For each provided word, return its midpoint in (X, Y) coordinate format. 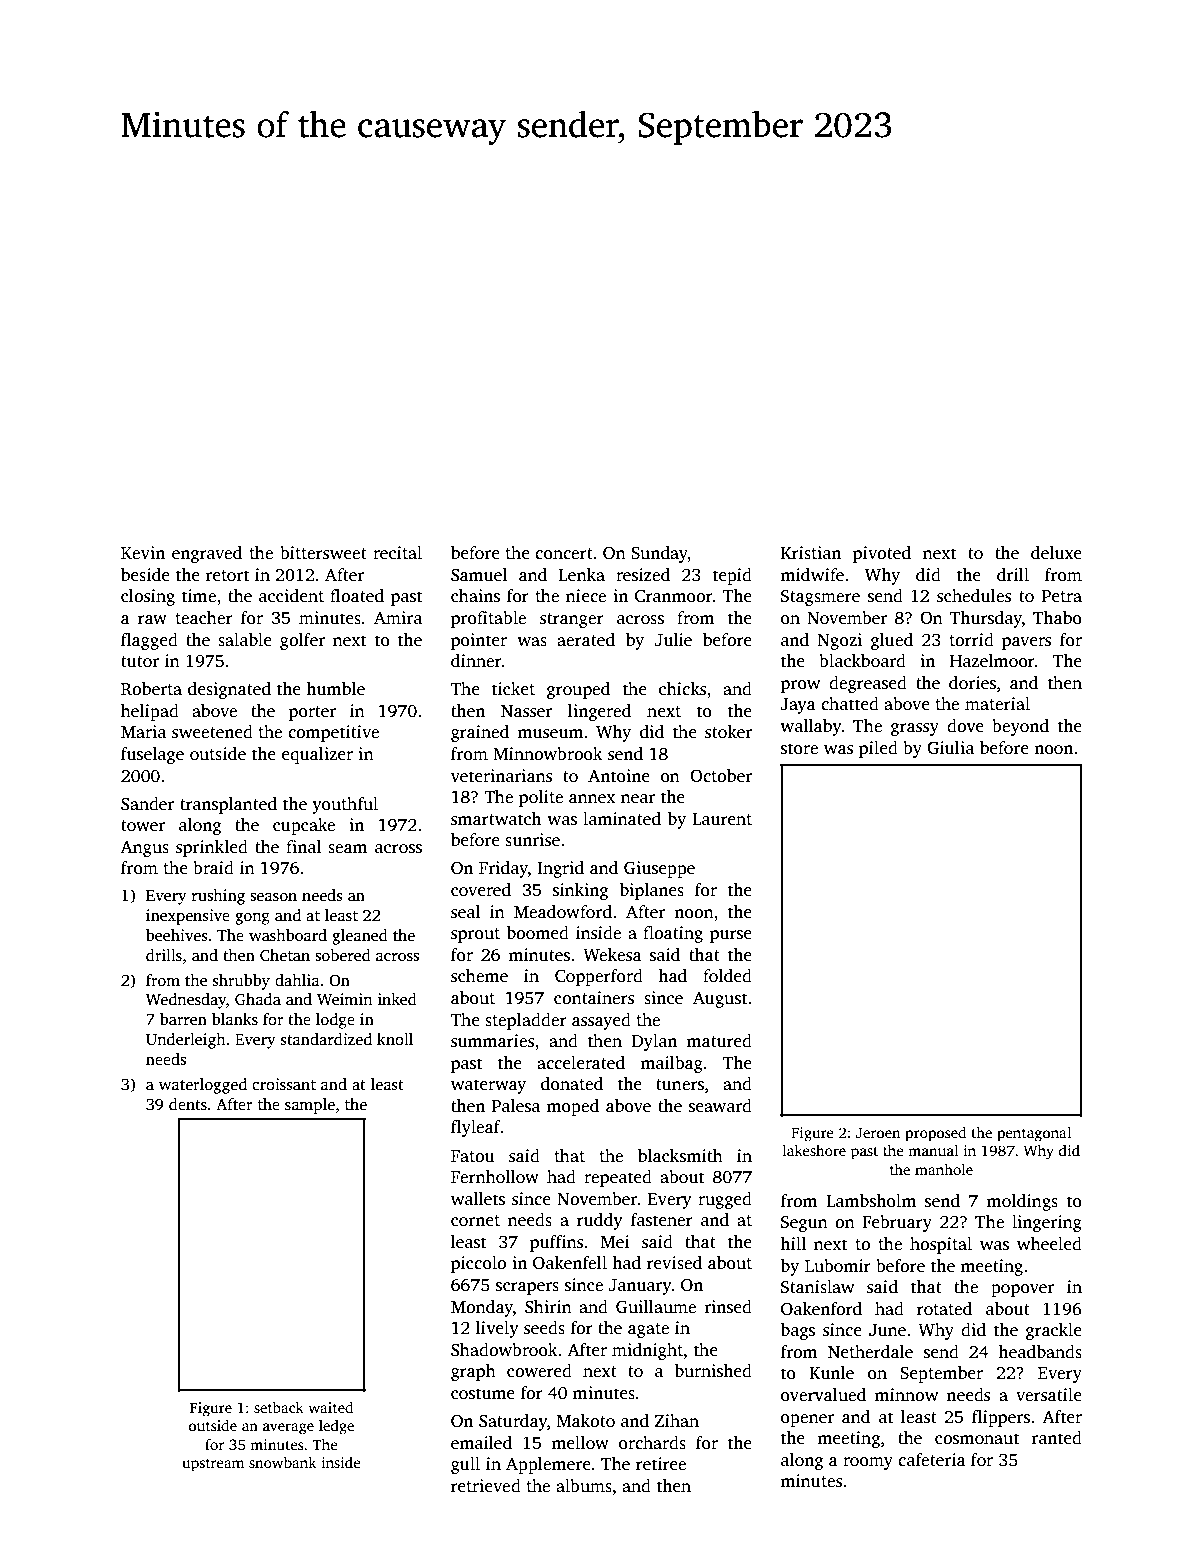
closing (148, 597)
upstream (213, 1465)
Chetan (285, 955)
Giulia (950, 748)
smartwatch (496, 819)
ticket (513, 689)
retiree (661, 1464)
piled (878, 749)
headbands (1040, 1352)
